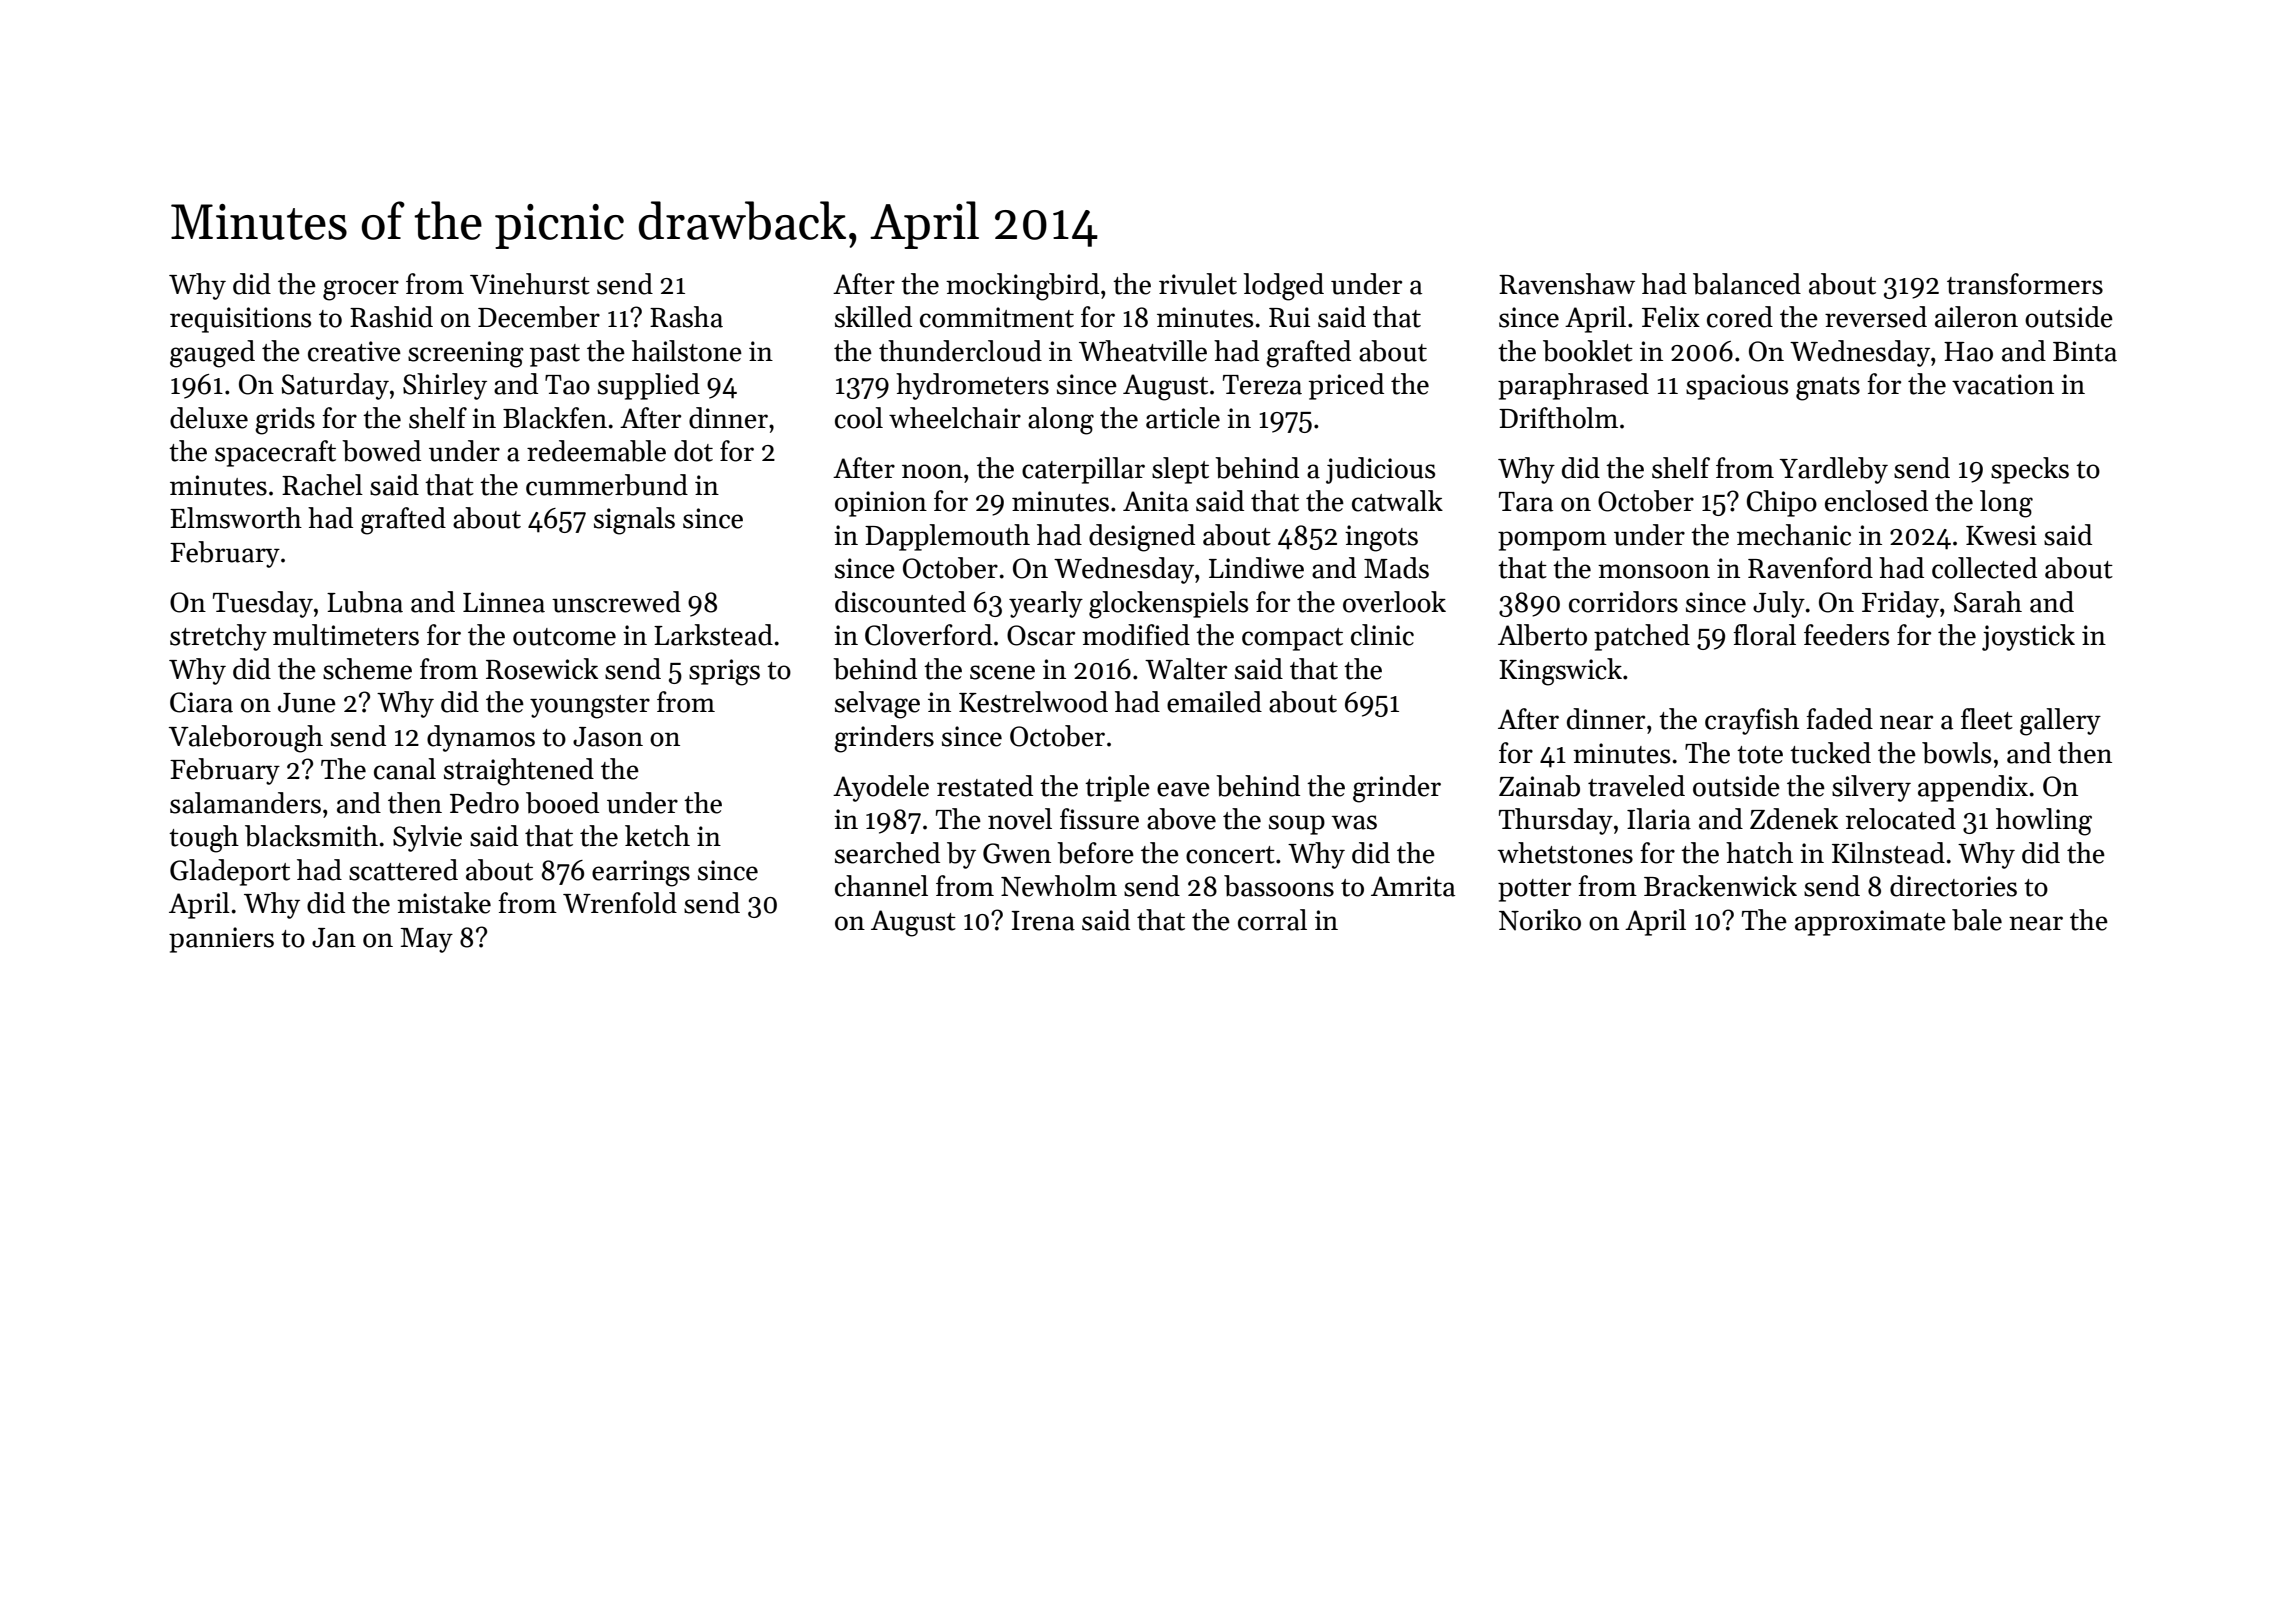 This screenshot has width=2292, height=1620. I want to click on Kestrelwood, so click(1033, 702).
